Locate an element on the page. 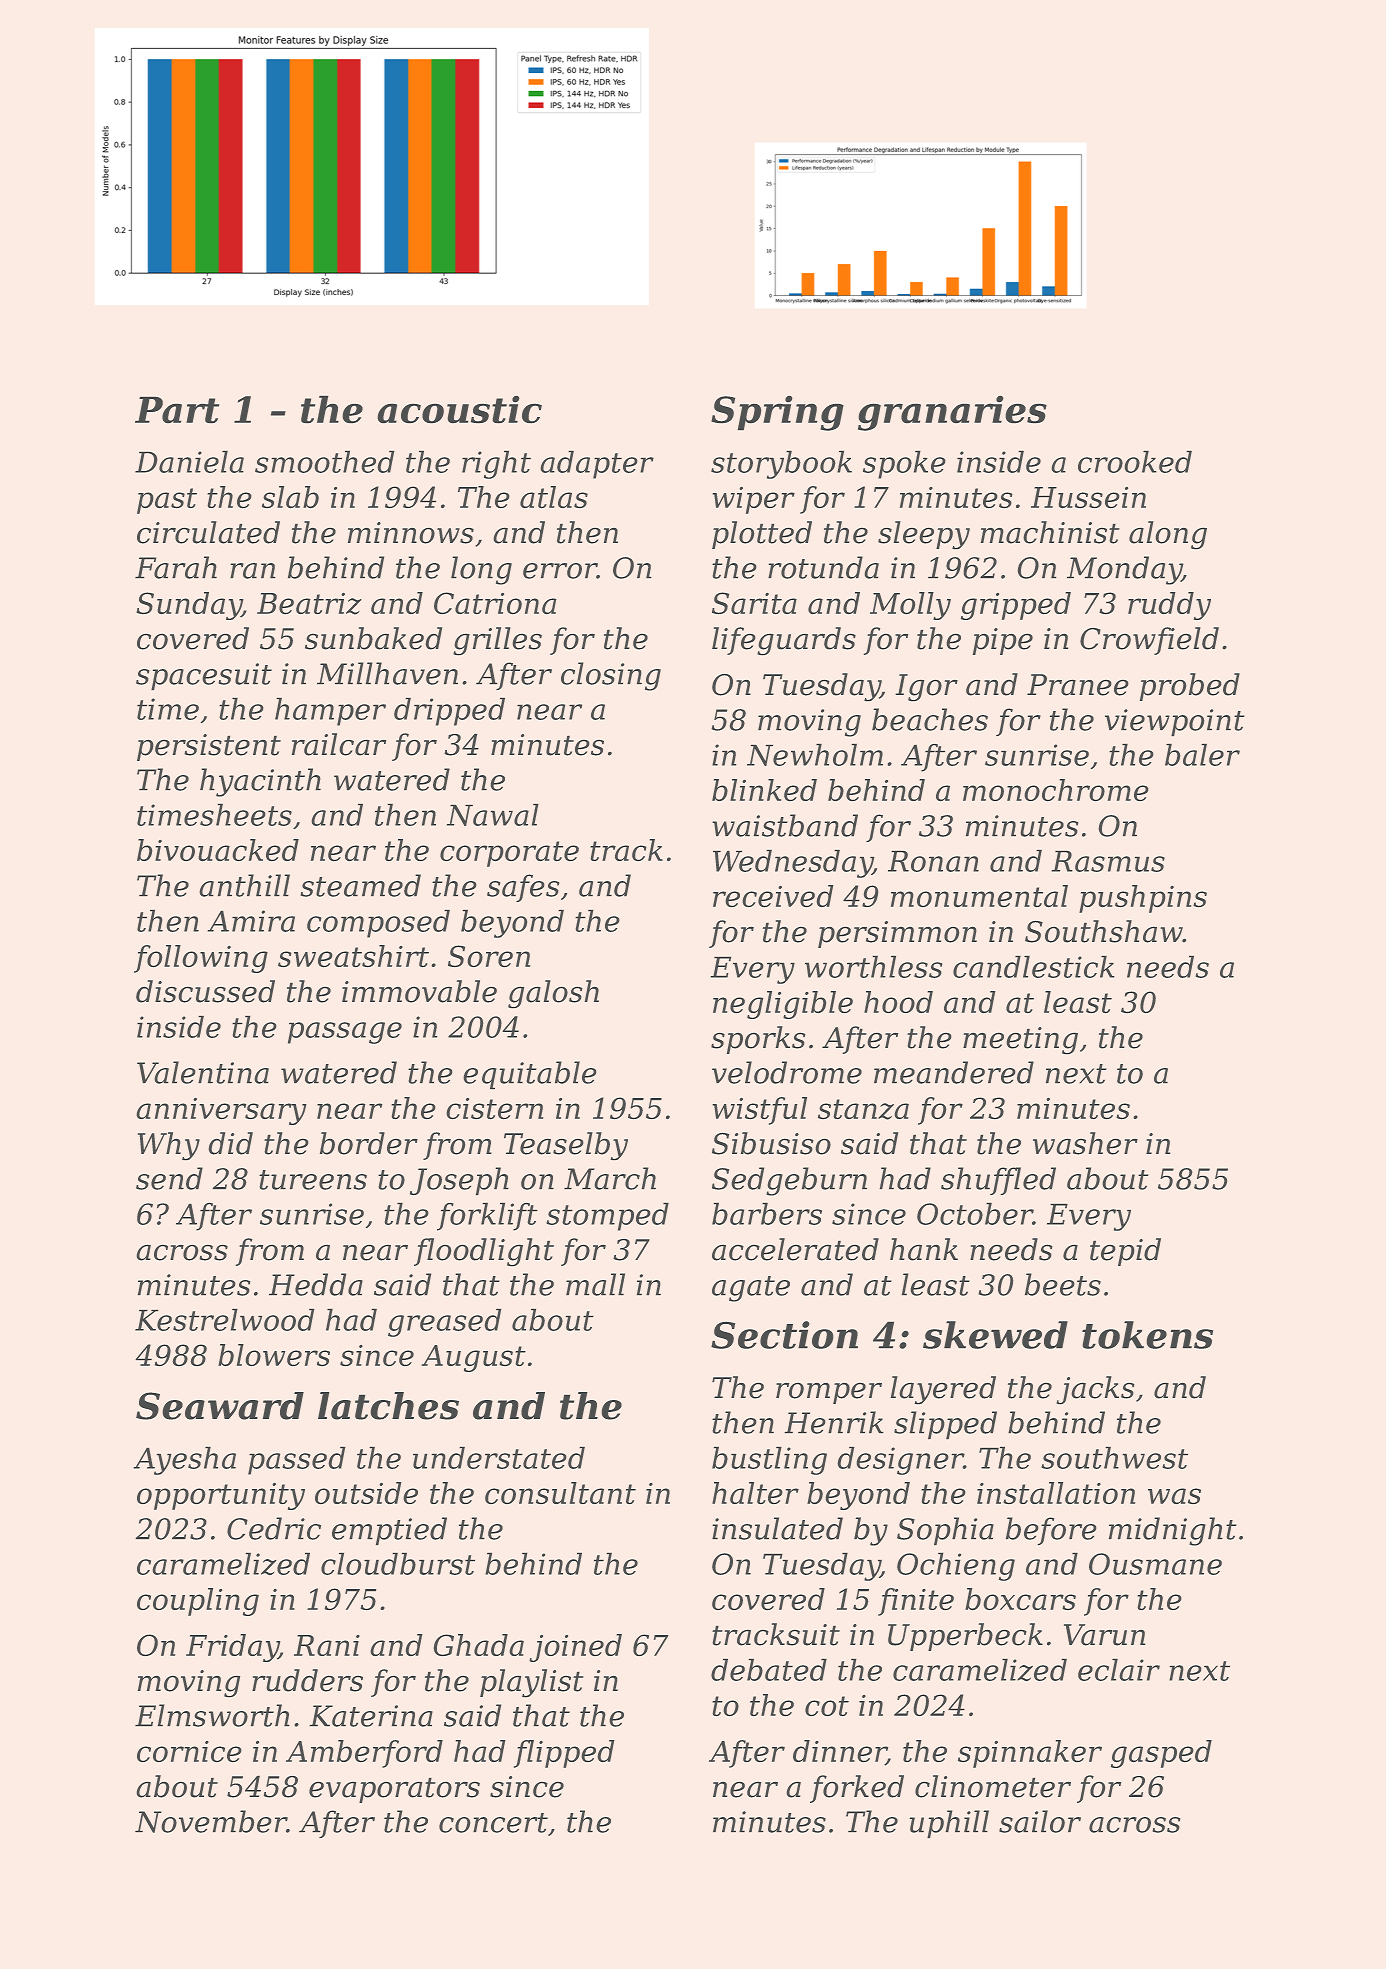 Image resolution: width=1386 pixels, height=1969 pixels. Seaward is located at coordinates (220, 1406).
